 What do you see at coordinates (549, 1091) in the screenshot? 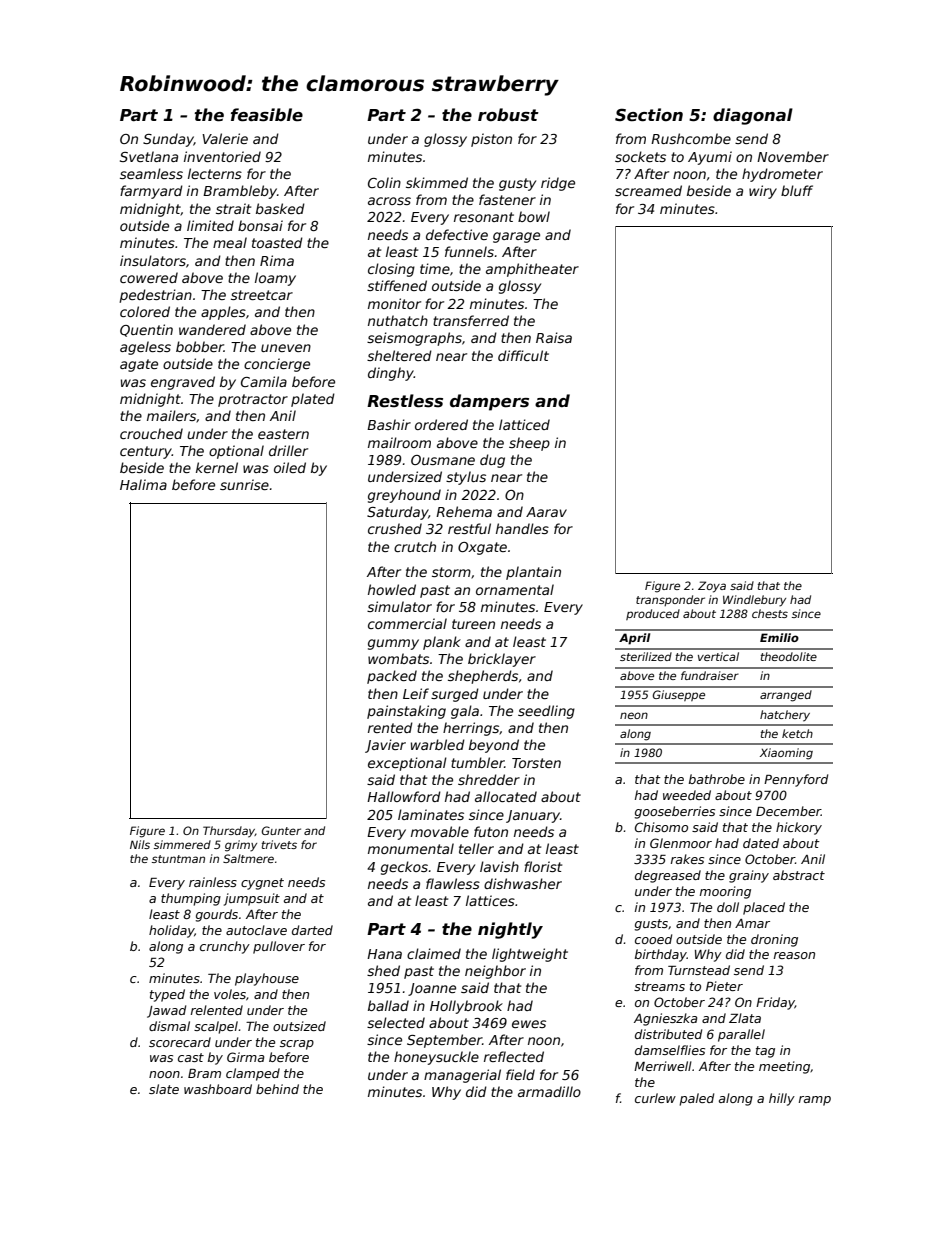
I see `armadillo` at bounding box center [549, 1091].
